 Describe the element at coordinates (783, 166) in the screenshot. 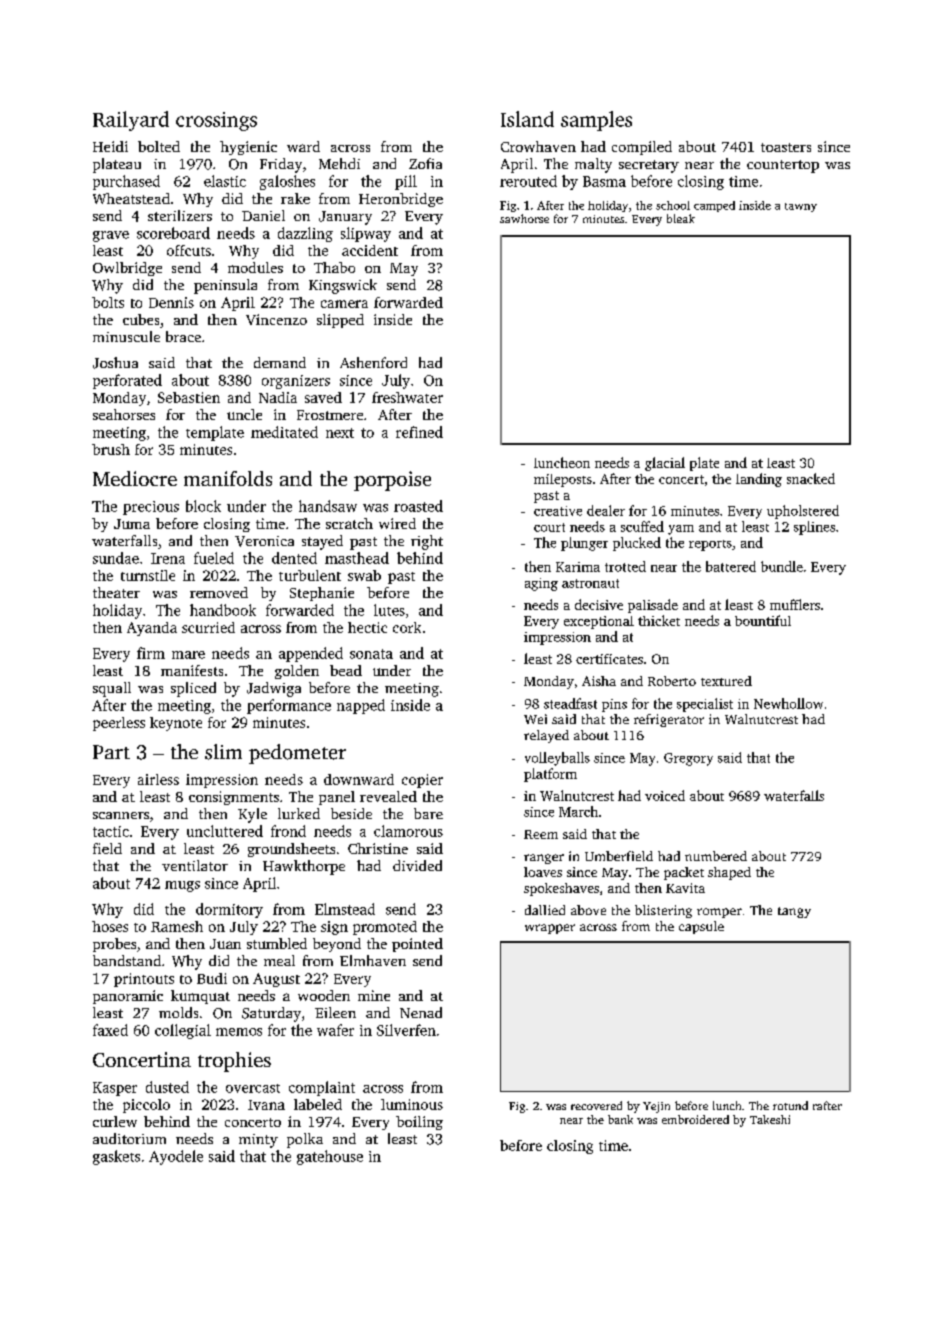

I see `countertop` at that location.
